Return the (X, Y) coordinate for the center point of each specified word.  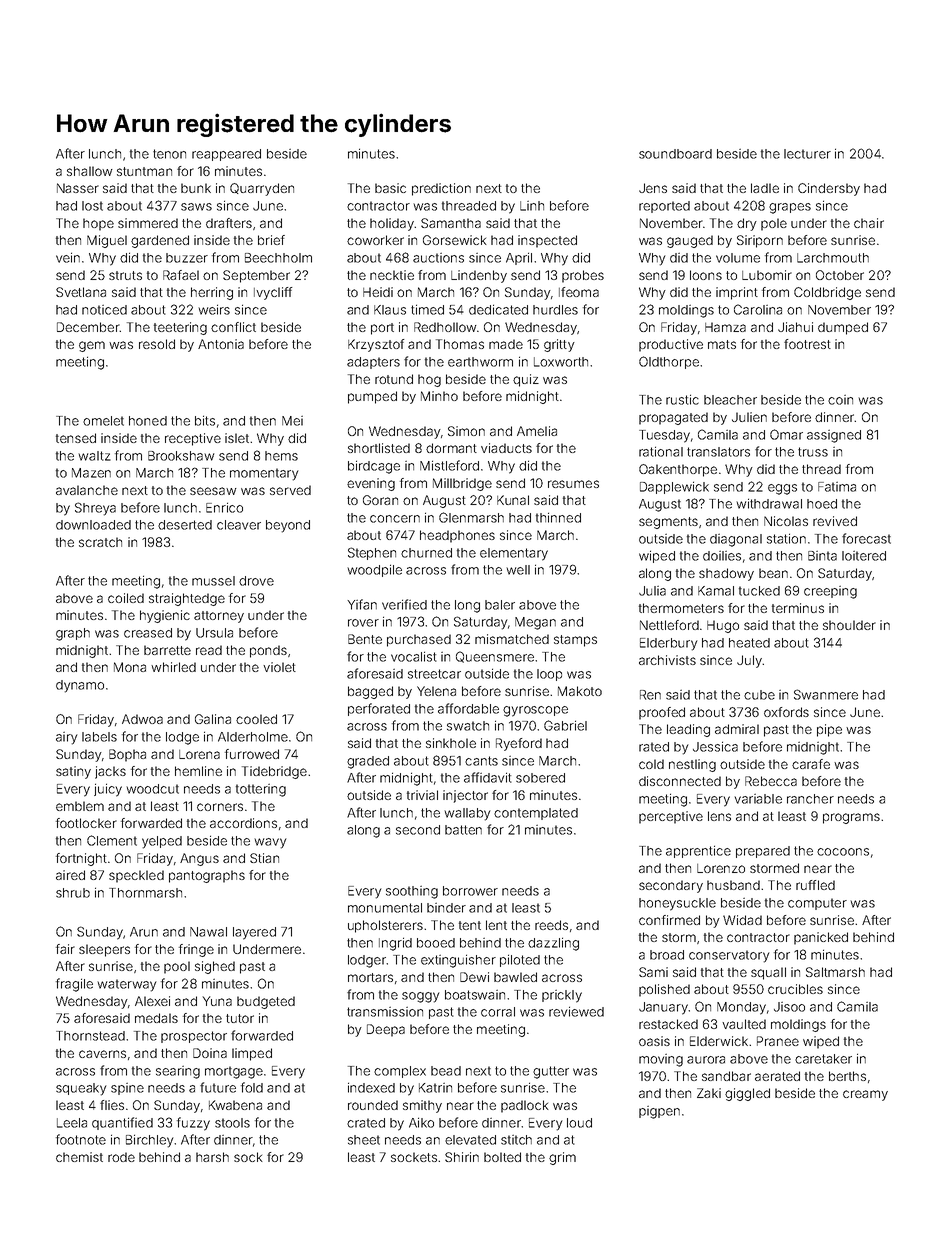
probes (583, 276)
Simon (466, 431)
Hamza (725, 327)
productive (671, 345)
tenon (169, 154)
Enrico (224, 507)
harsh (212, 1157)
